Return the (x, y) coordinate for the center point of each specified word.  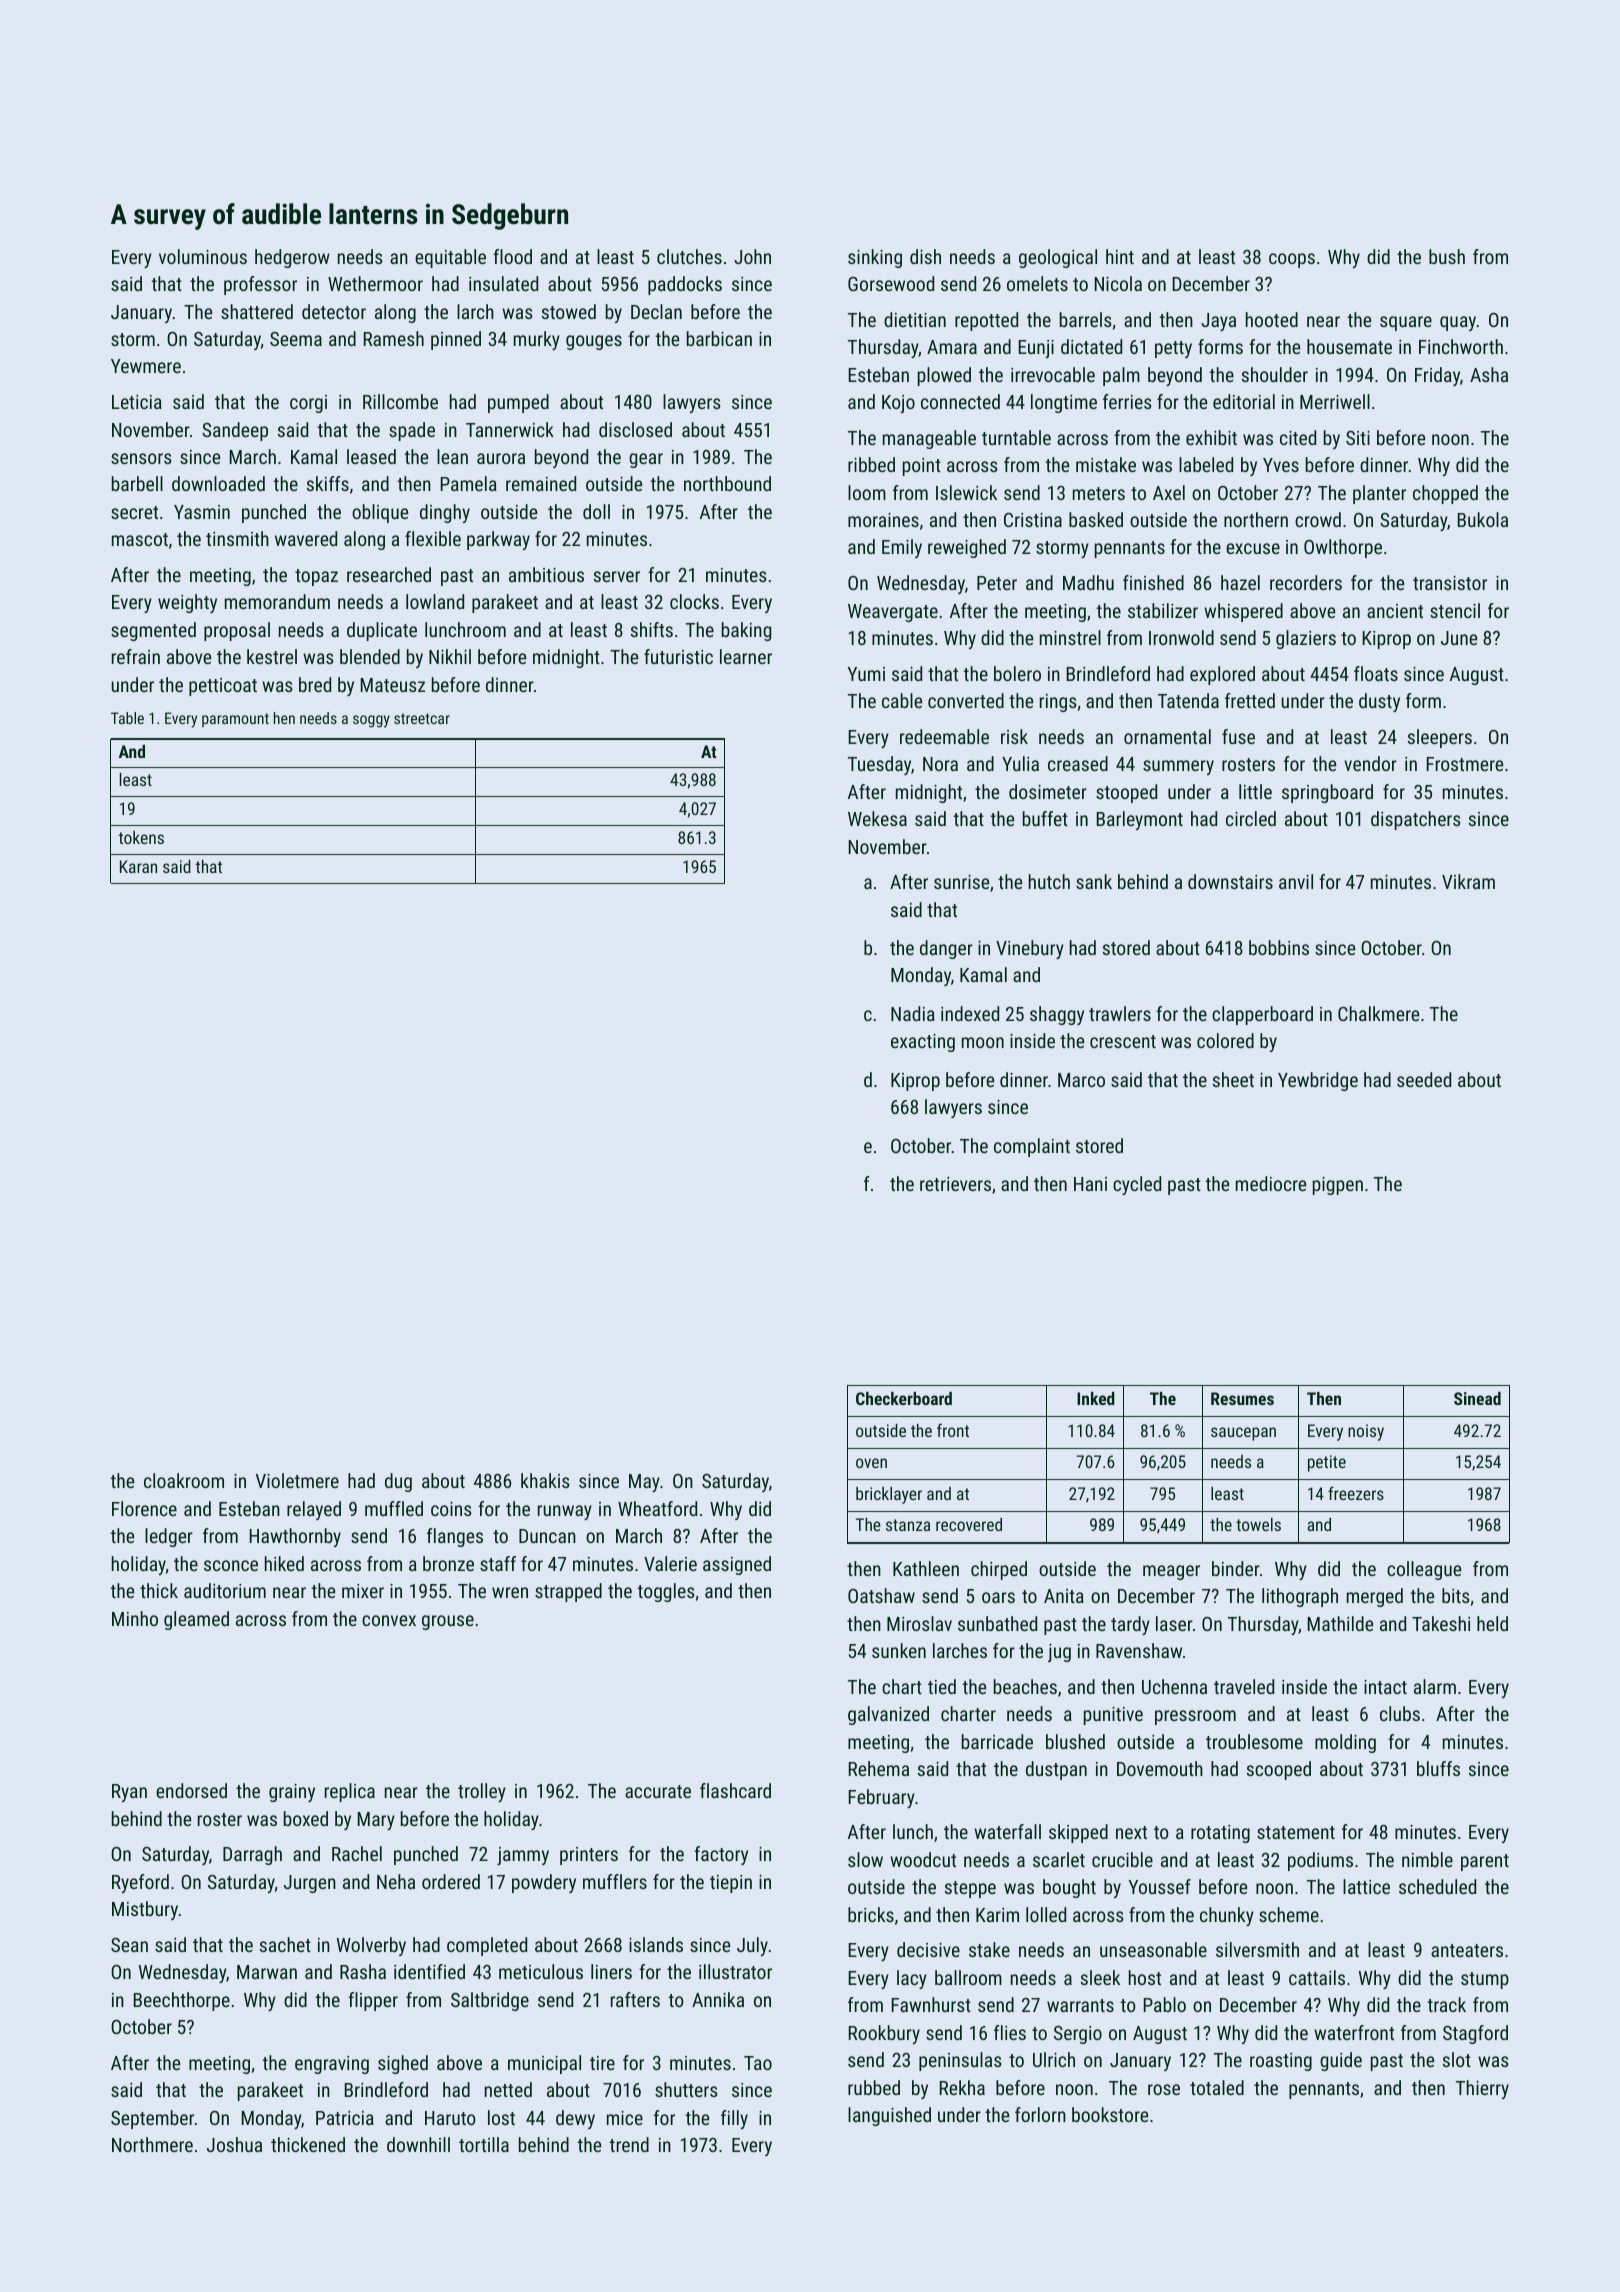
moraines (883, 520)
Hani (1090, 1184)
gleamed (196, 1620)
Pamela (469, 483)
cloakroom (184, 1480)
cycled (1137, 1185)
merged (1375, 1597)
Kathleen (926, 1568)
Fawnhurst (931, 2004)
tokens (141, 837)
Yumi (866, 674)
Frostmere (1465, 764)
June (1459, 638)
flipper (373, 2001)
